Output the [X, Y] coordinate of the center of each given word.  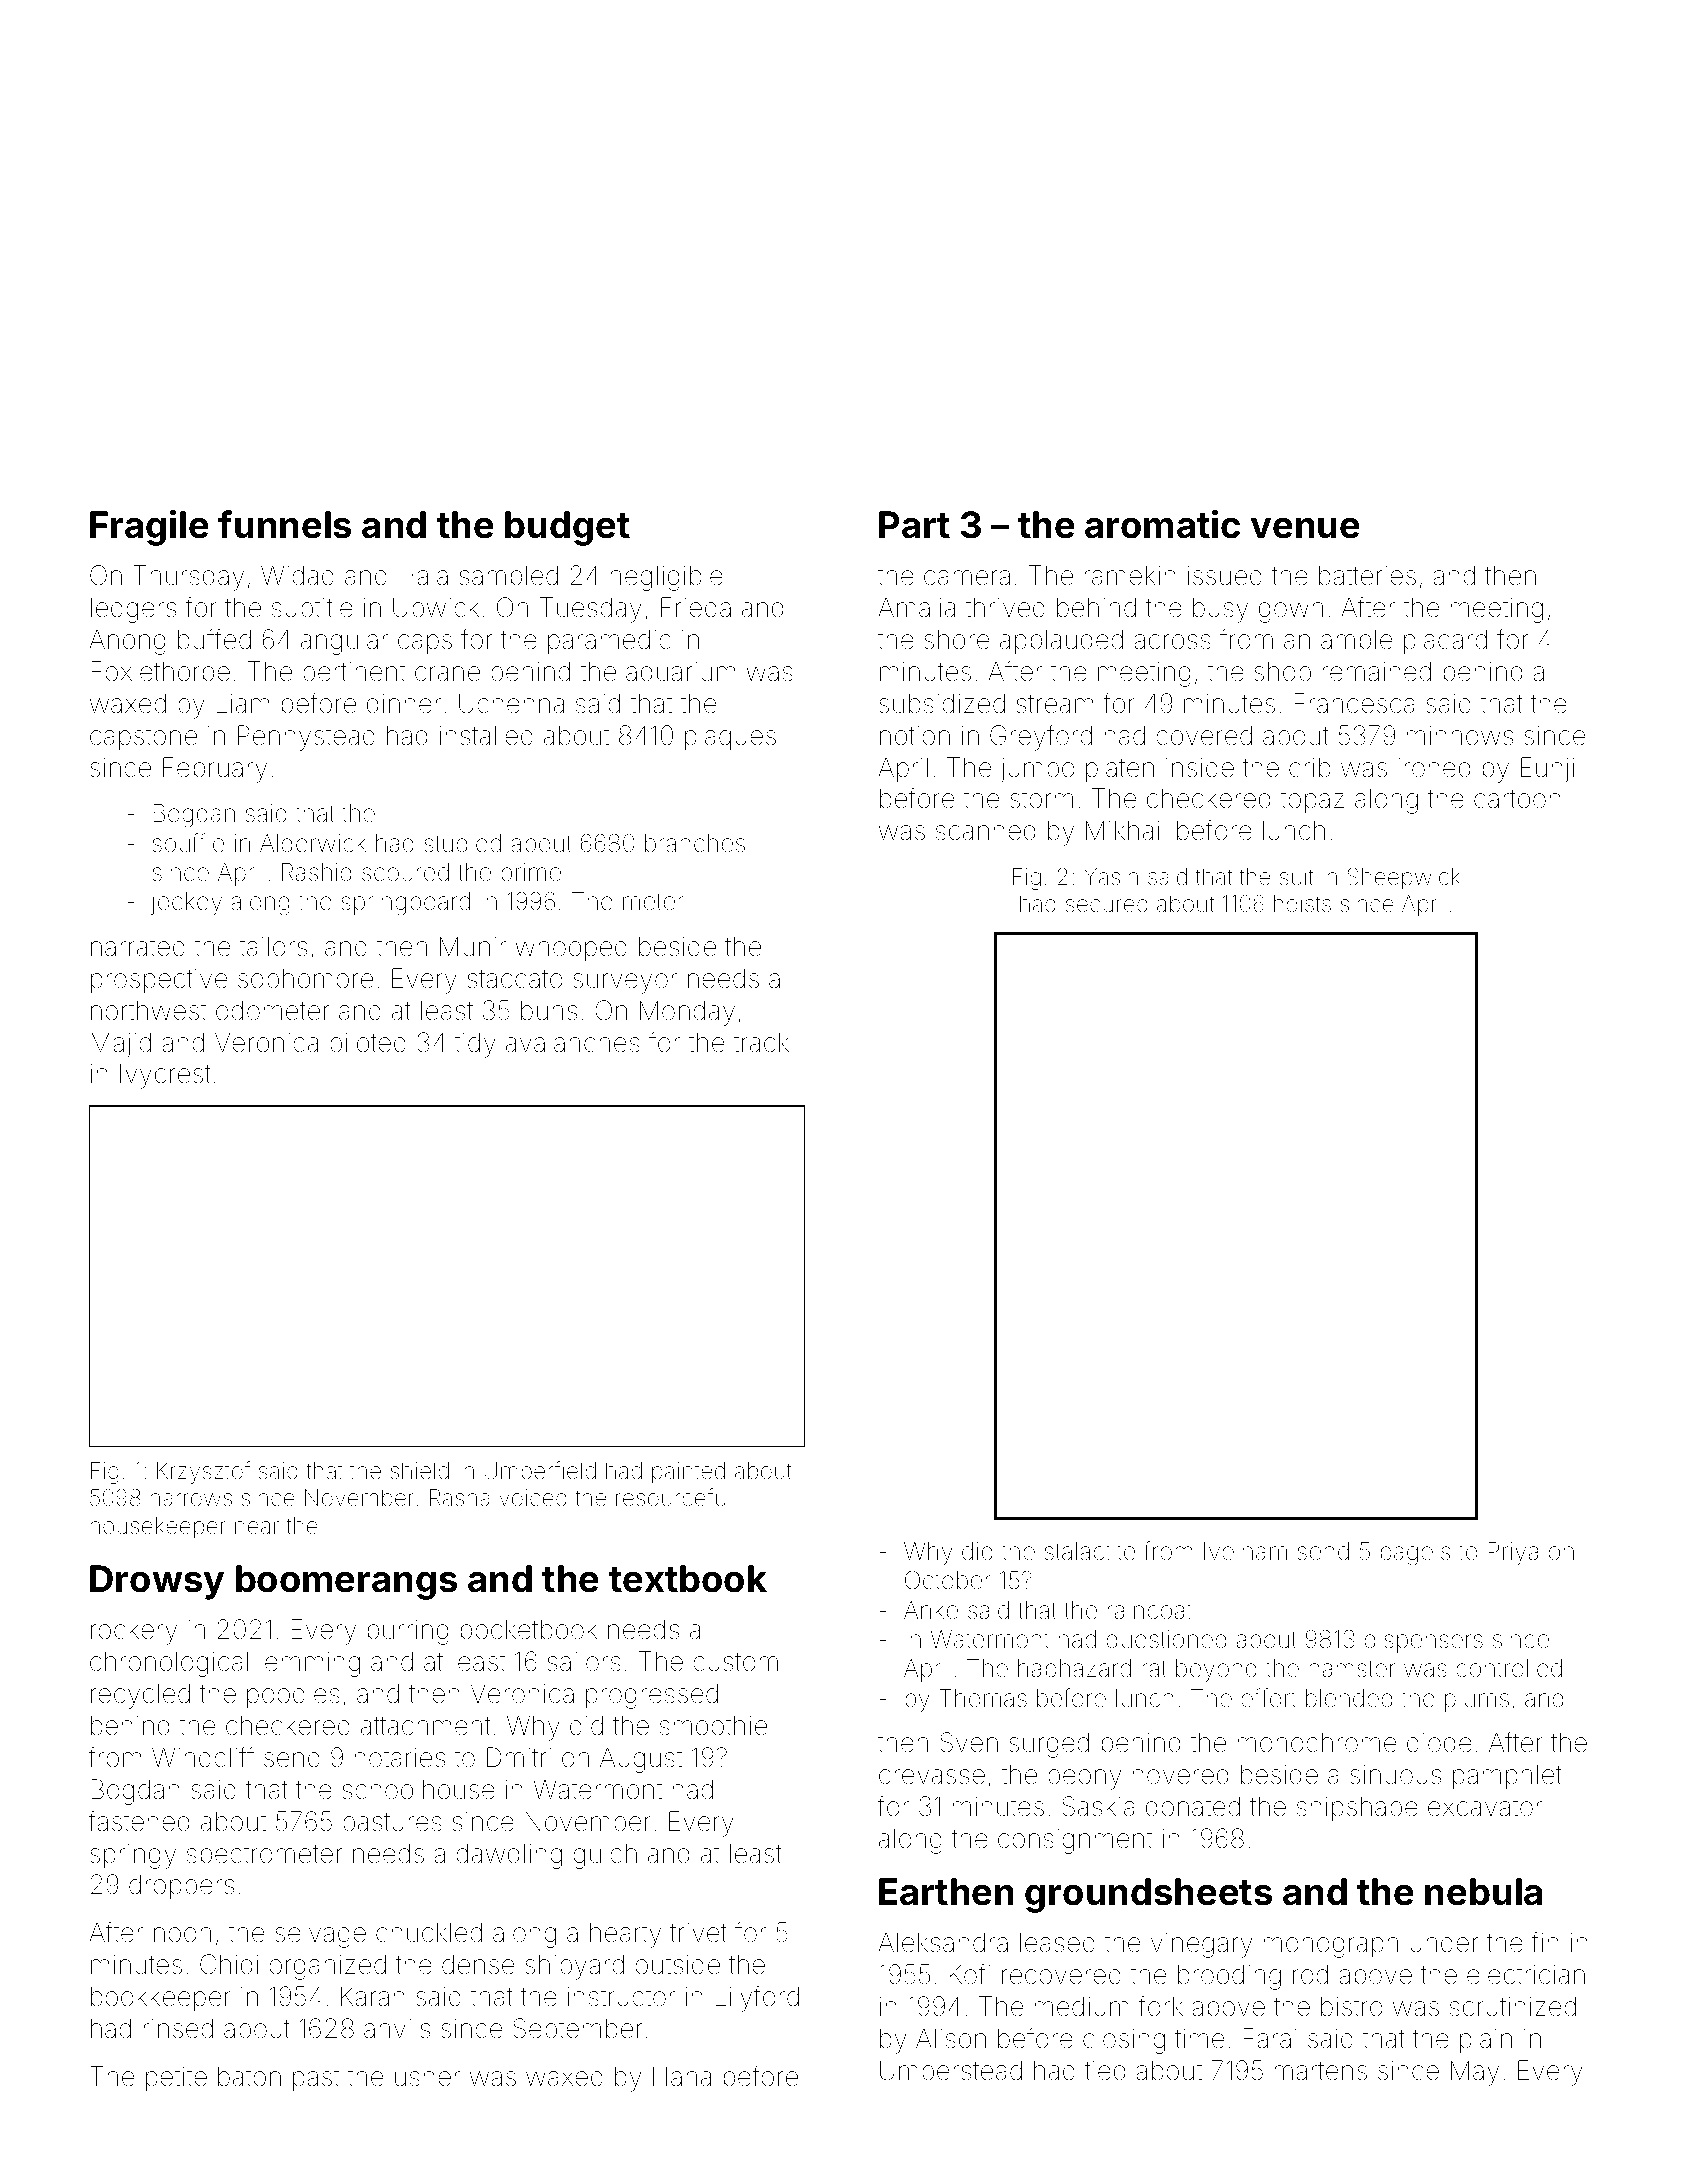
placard [1445, 642]
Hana [682, 2076]
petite [176, 2079]
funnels [284, 524]
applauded [1061, 642]
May [1475, 2073]
